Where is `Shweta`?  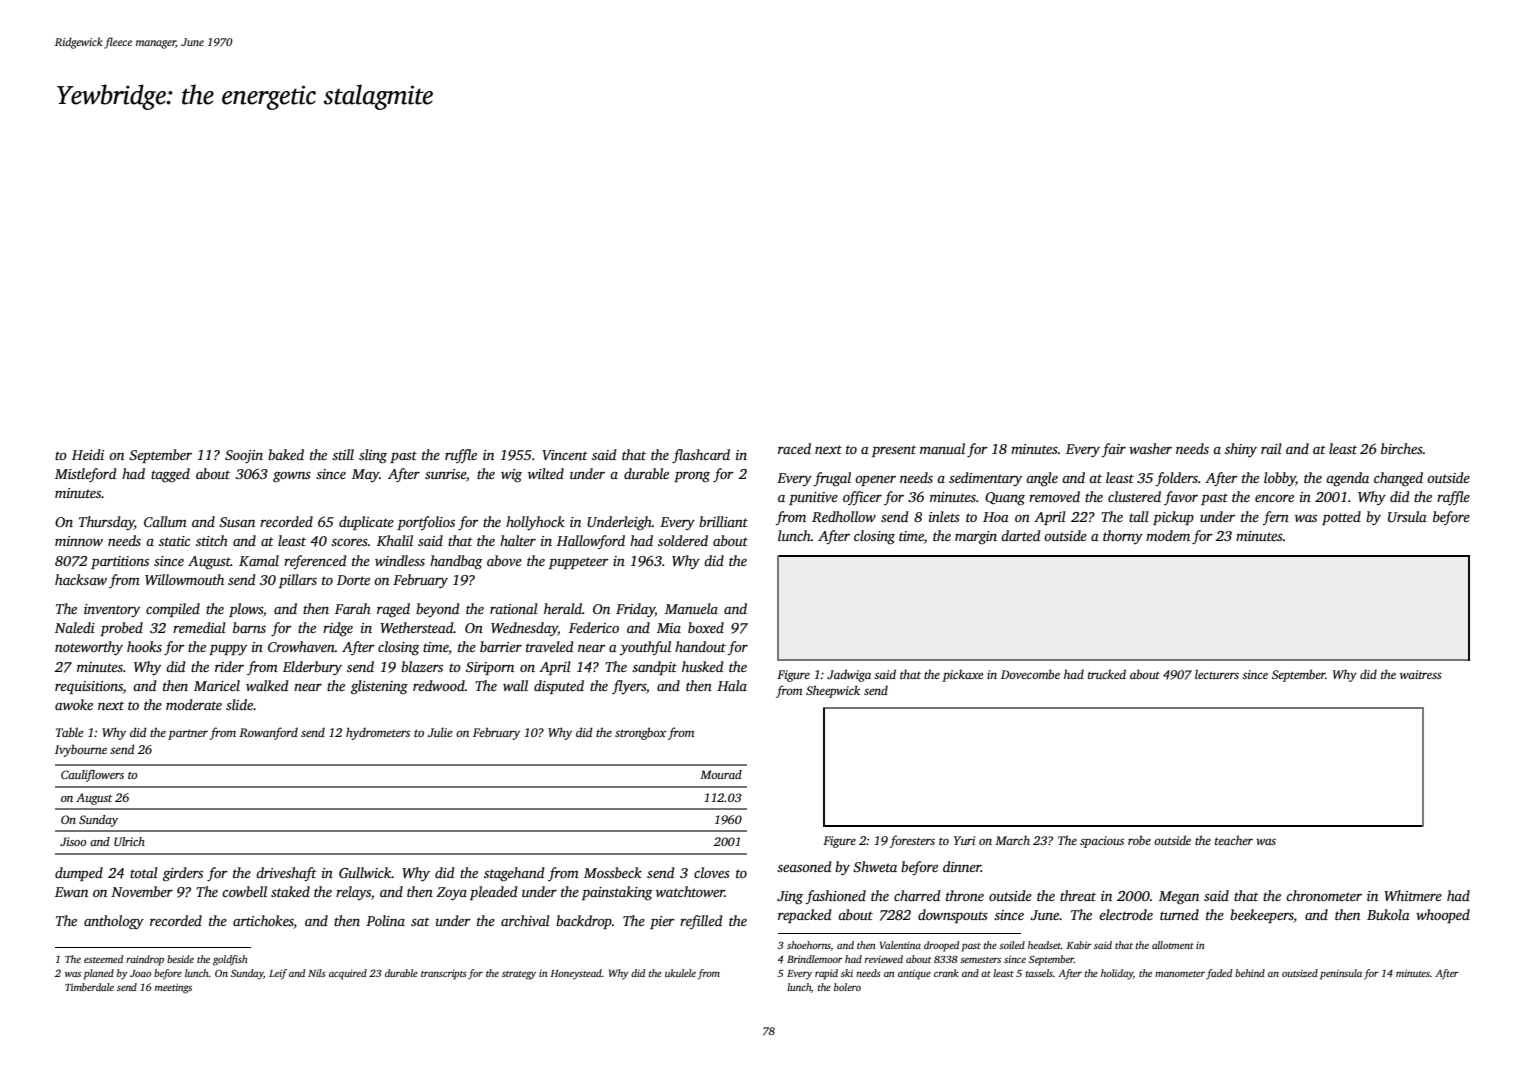 Shweta is located at coordinates (875, 866).
